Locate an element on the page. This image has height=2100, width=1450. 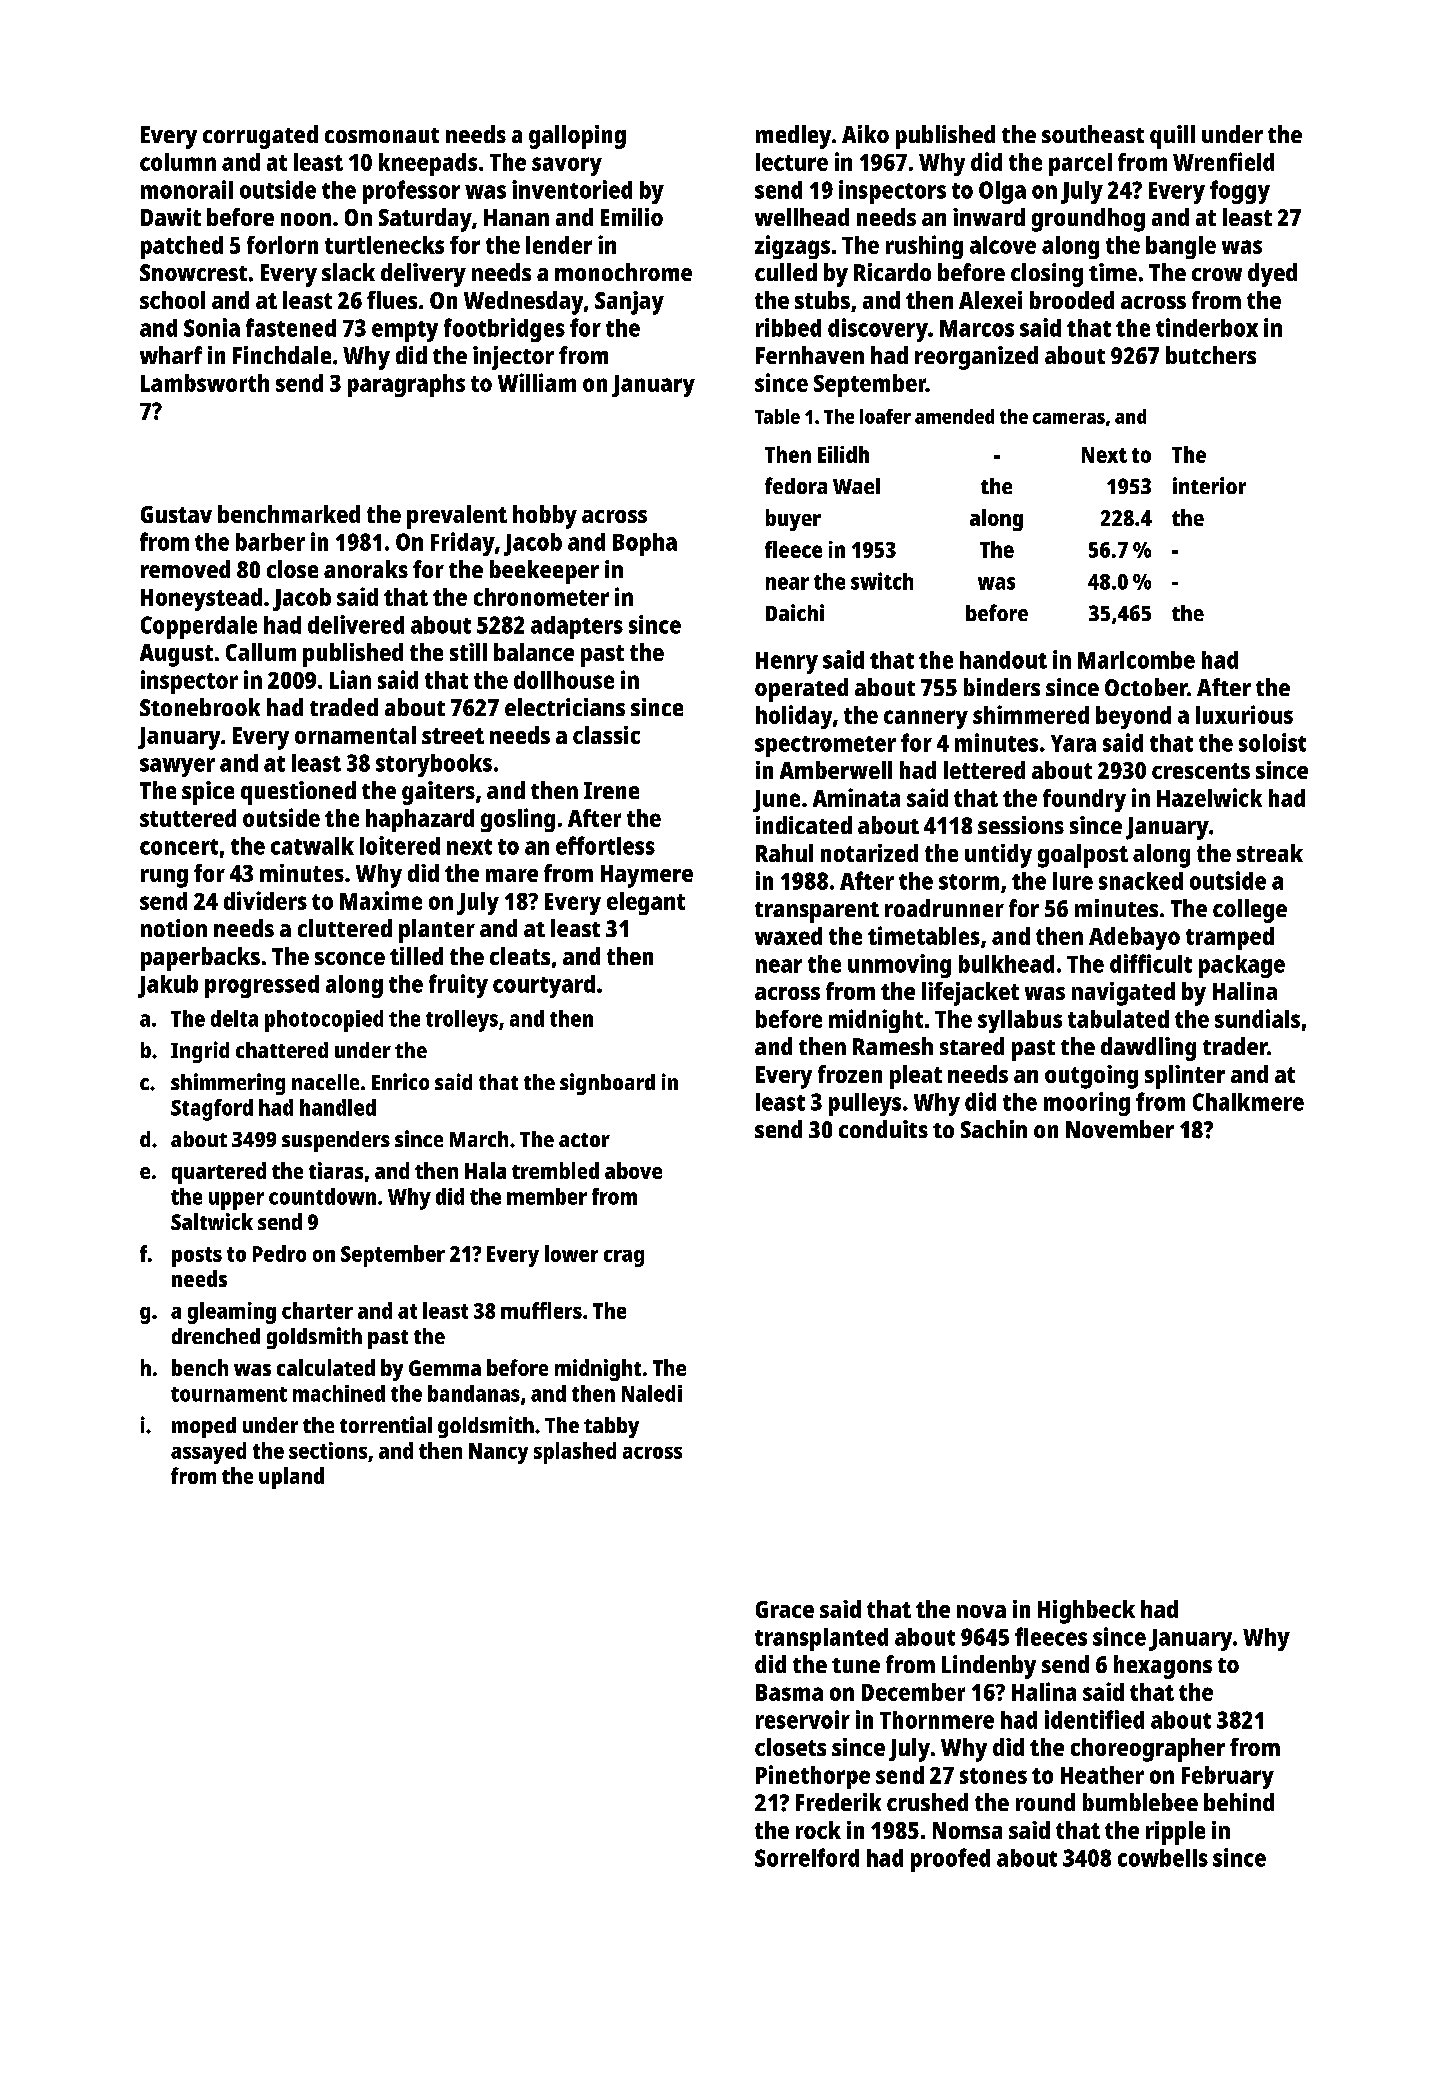
Sachin is located at coordinates (994, 1129).
